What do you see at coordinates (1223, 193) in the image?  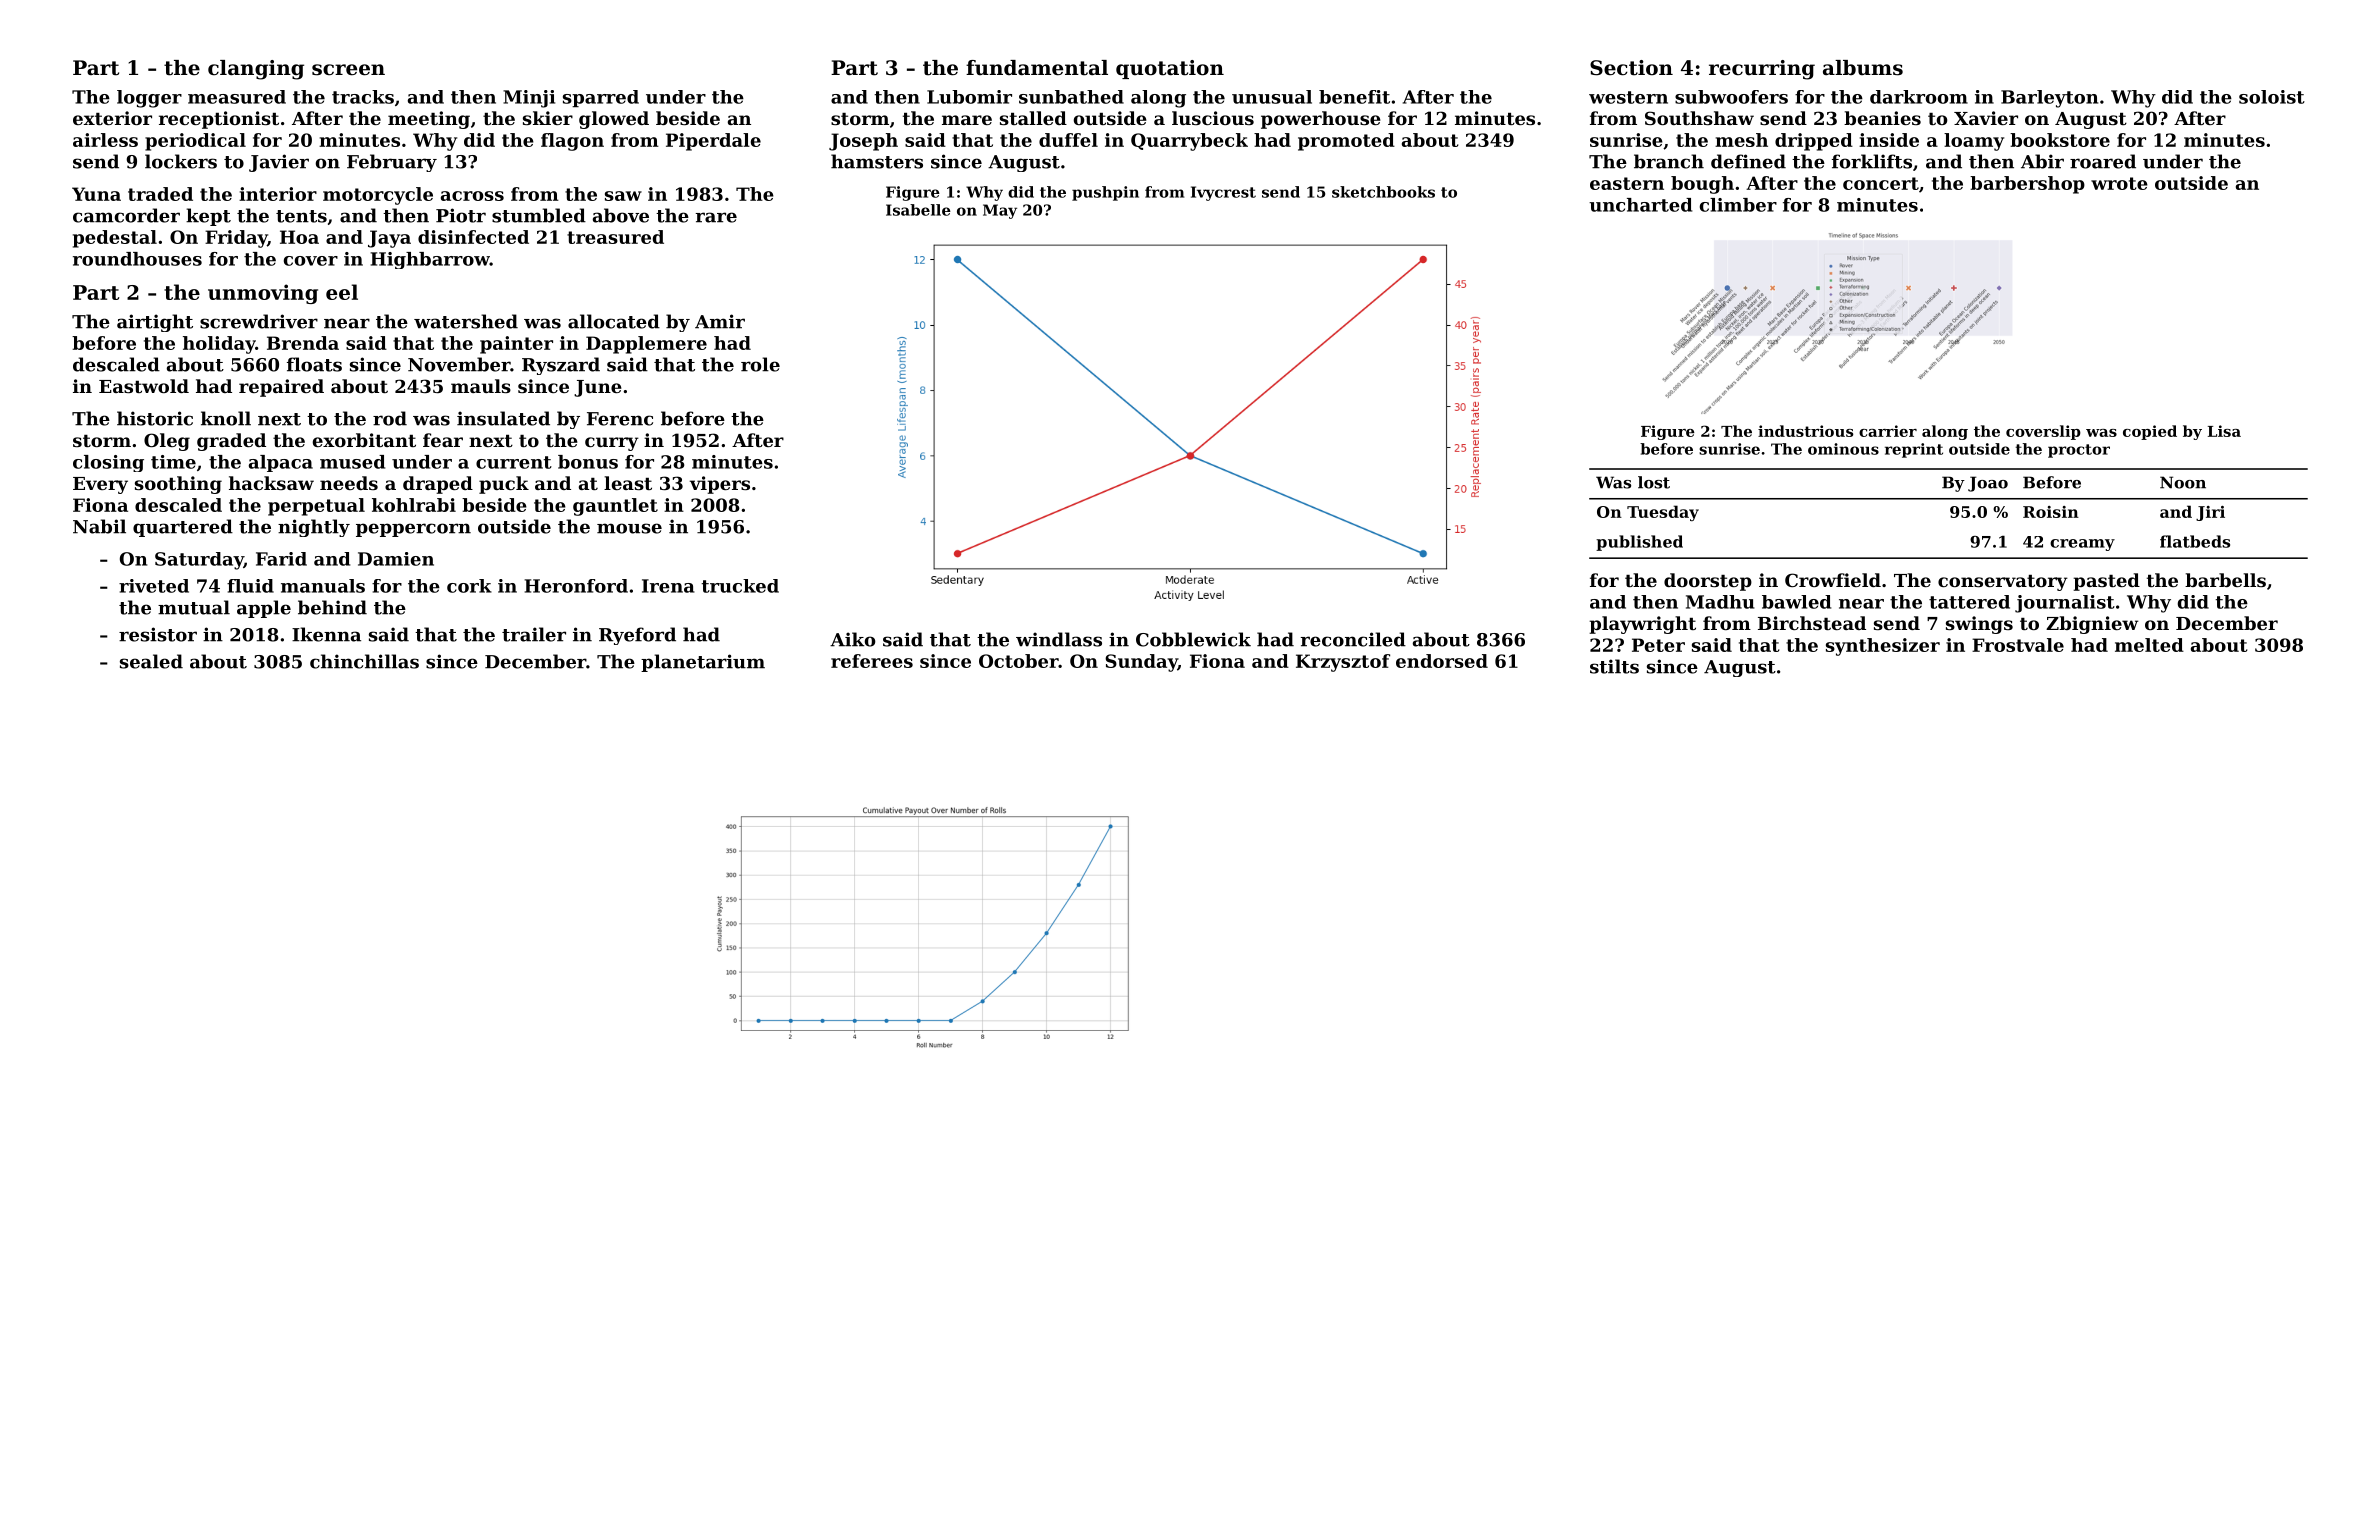 I see `Ivycrest` at bounding box center [1223, 193].
